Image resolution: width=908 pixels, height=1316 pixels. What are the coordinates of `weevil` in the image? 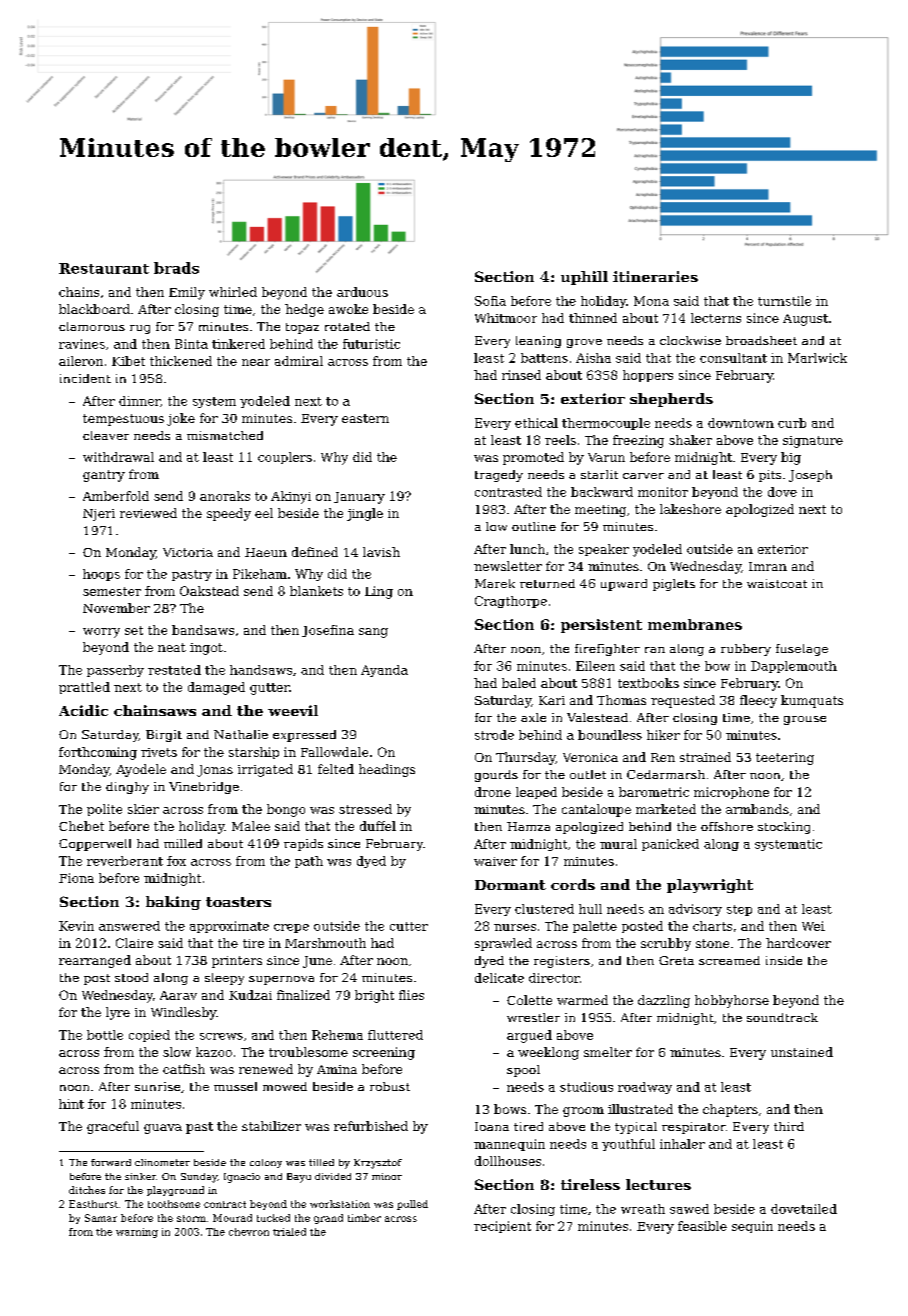 It's located at (293, 710).
